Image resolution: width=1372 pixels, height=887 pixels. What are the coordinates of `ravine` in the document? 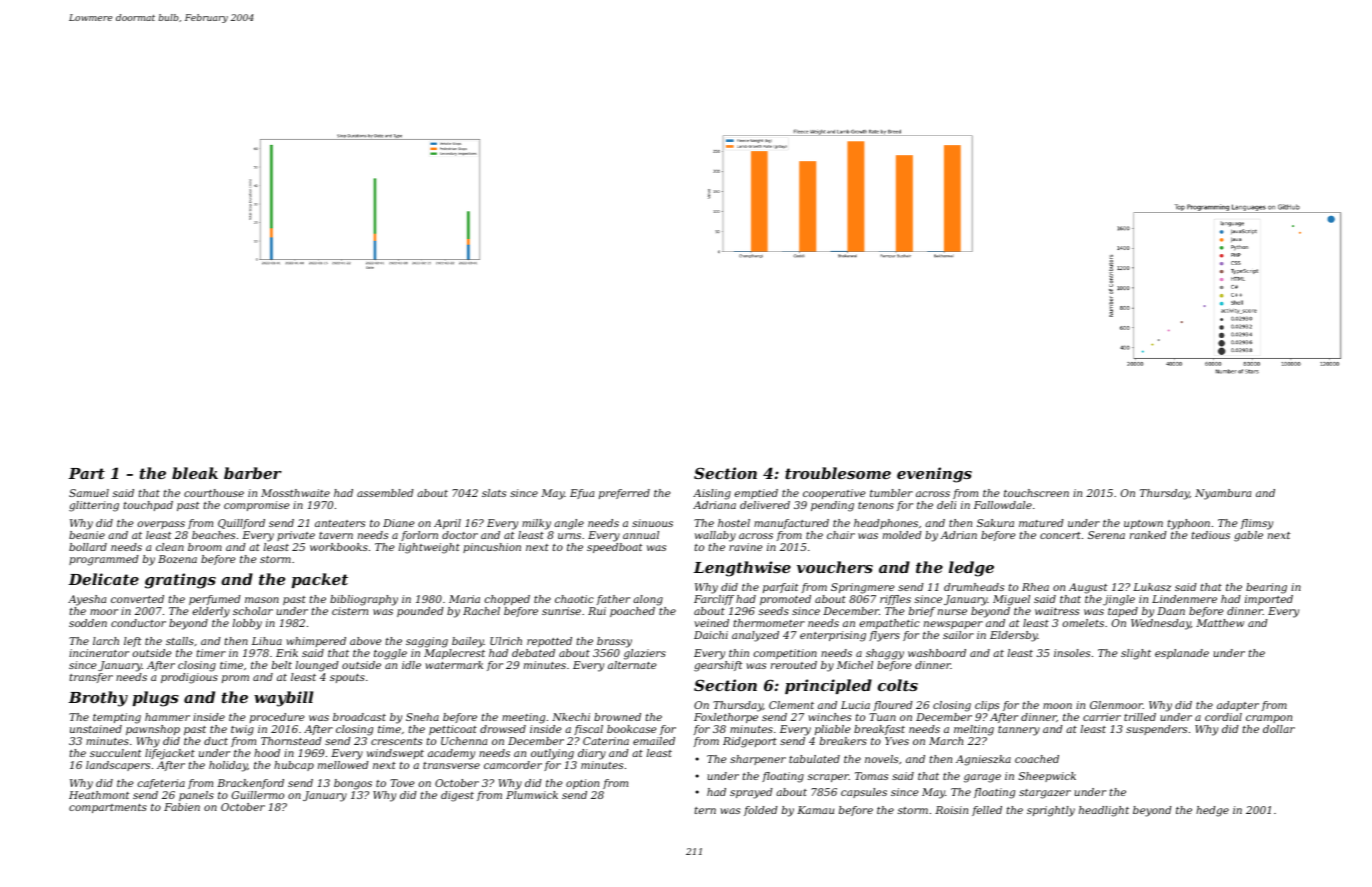 It's located at (746, 547).
